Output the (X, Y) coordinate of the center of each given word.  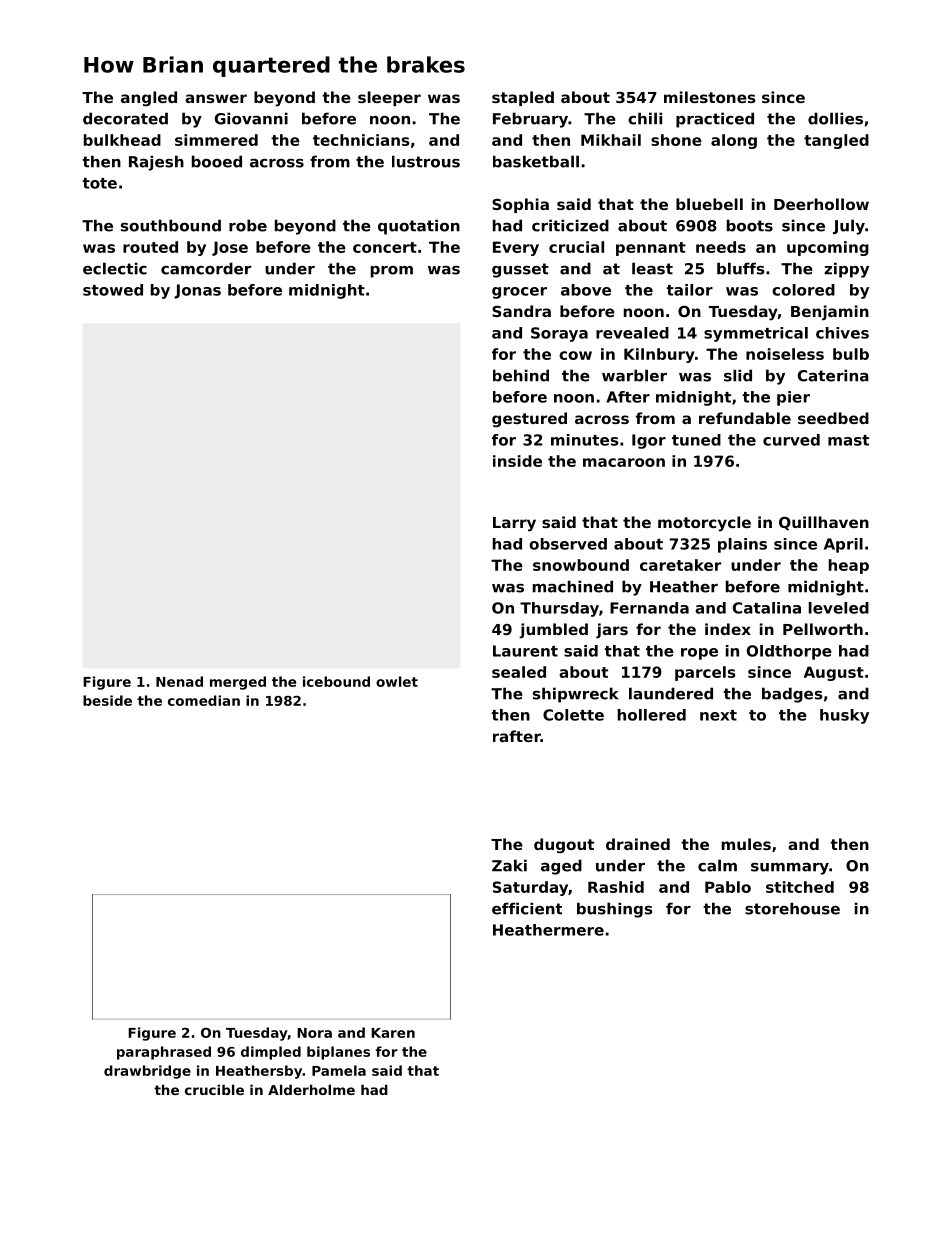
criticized (570, 225)
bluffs (741, 268)
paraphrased (164, 1053)
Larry (514, 524)
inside (517, 461)
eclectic (115, 268)
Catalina (767, 608)
